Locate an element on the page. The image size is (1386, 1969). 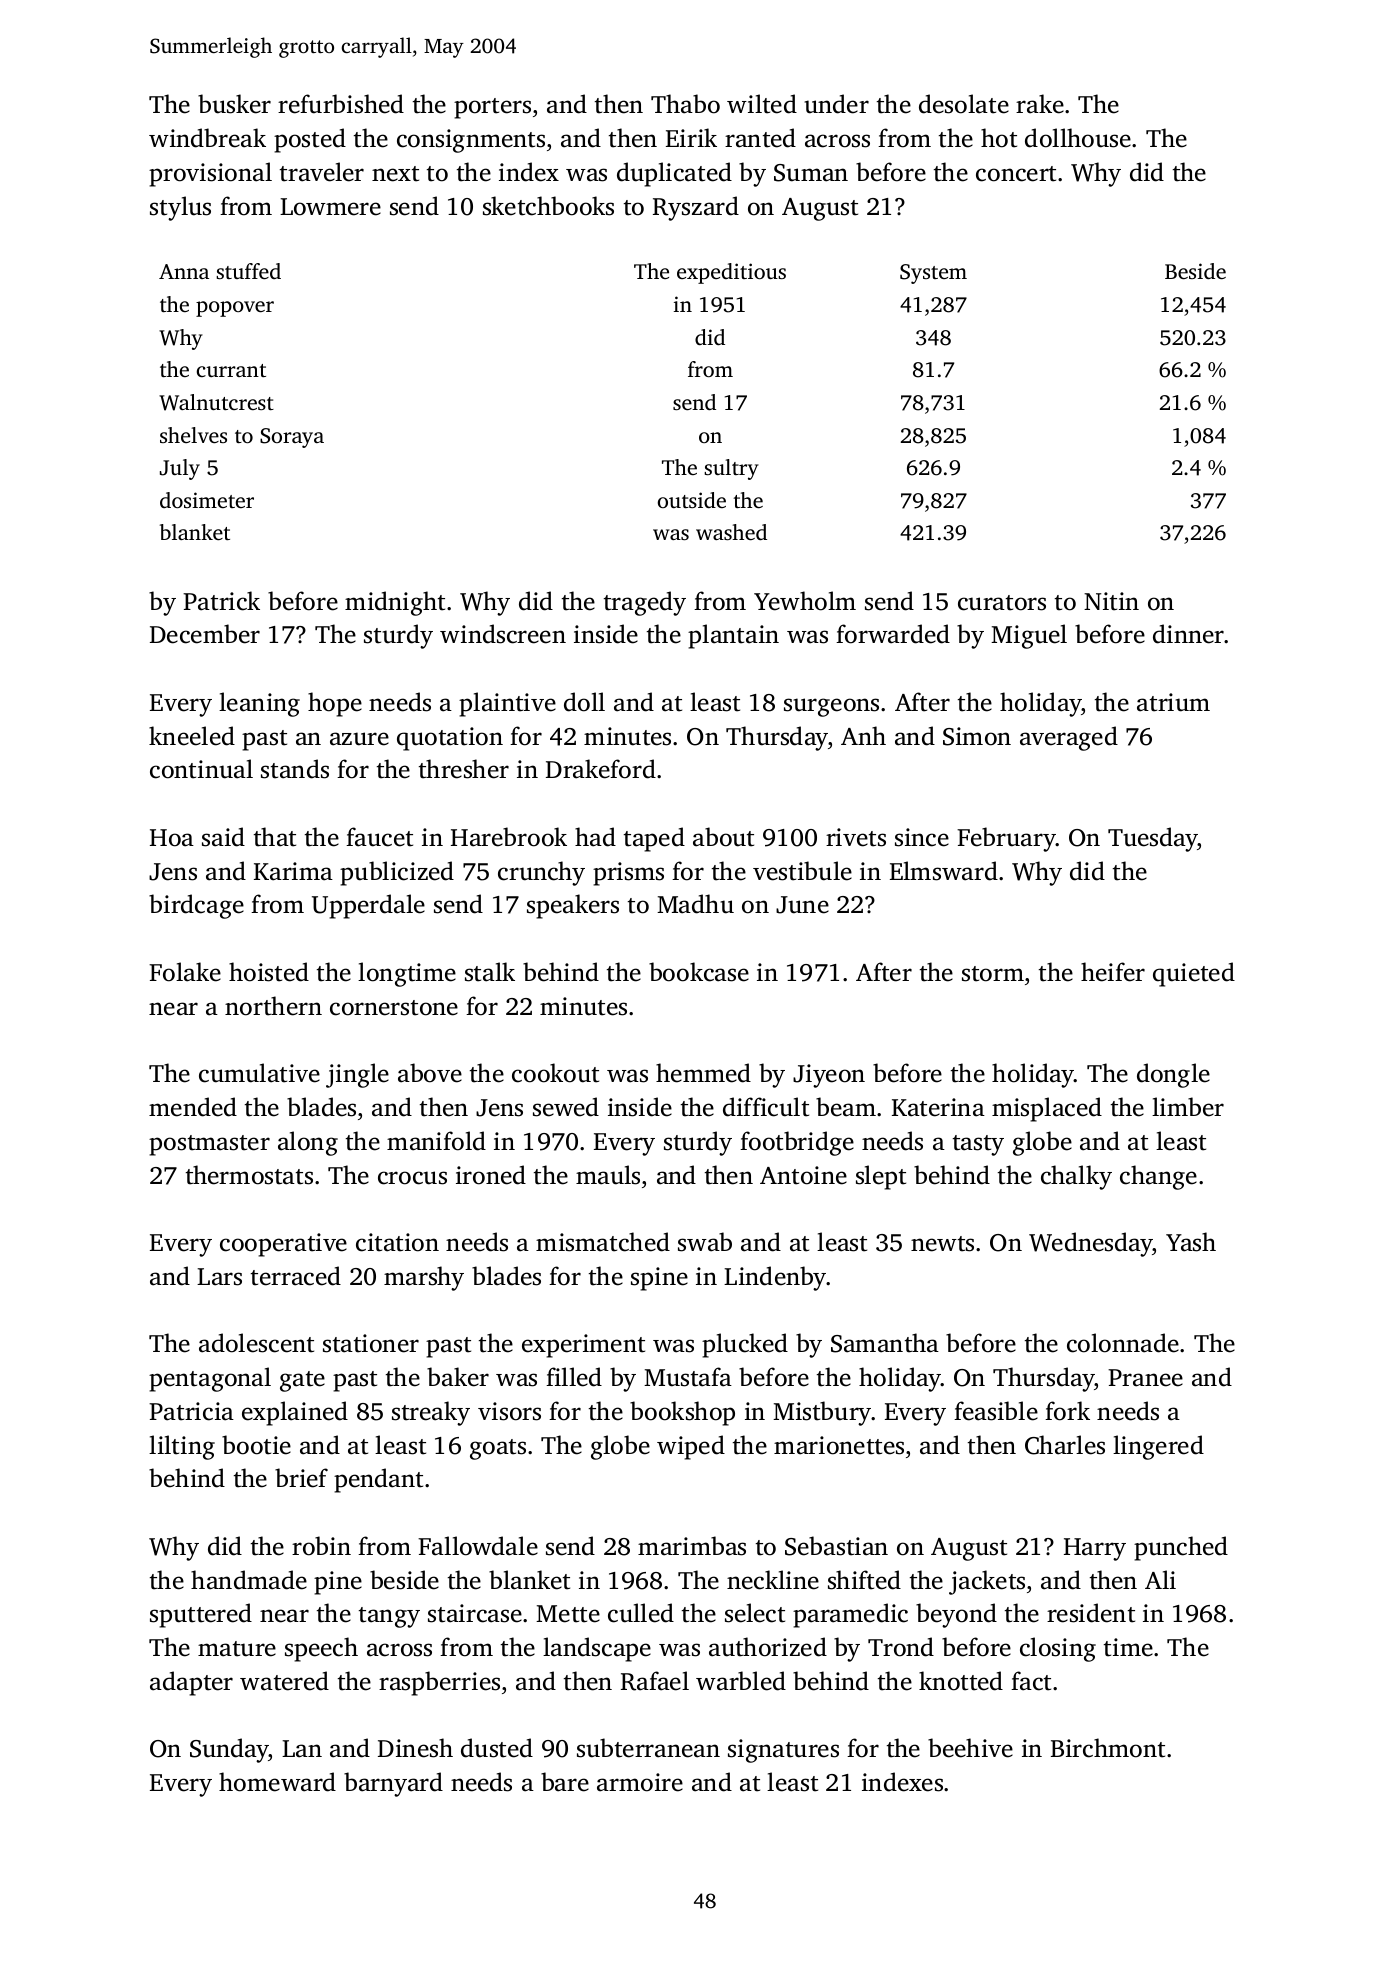
Hoa is located at coordinates (172, 838).
